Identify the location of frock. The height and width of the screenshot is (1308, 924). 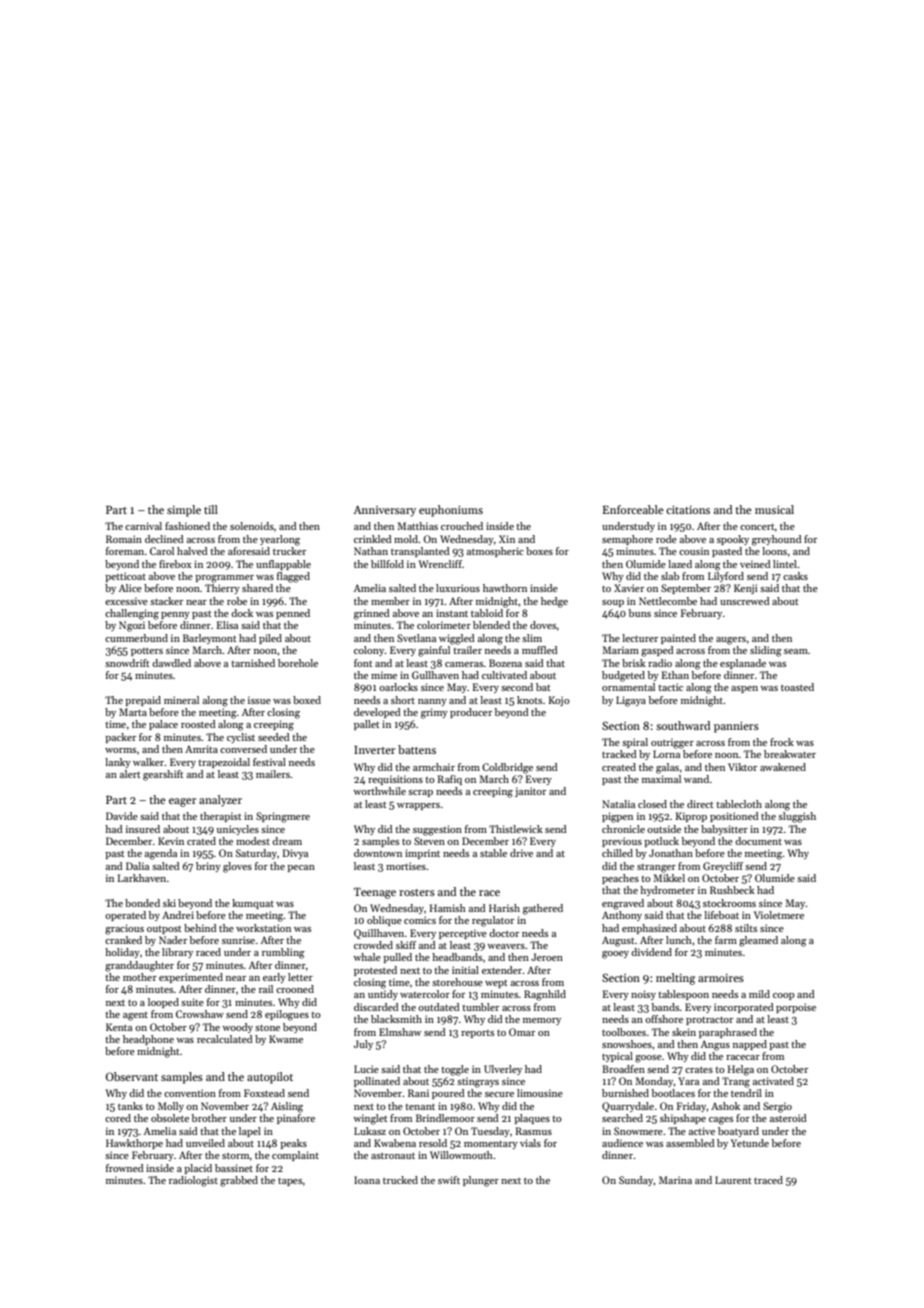
(782, 742).
